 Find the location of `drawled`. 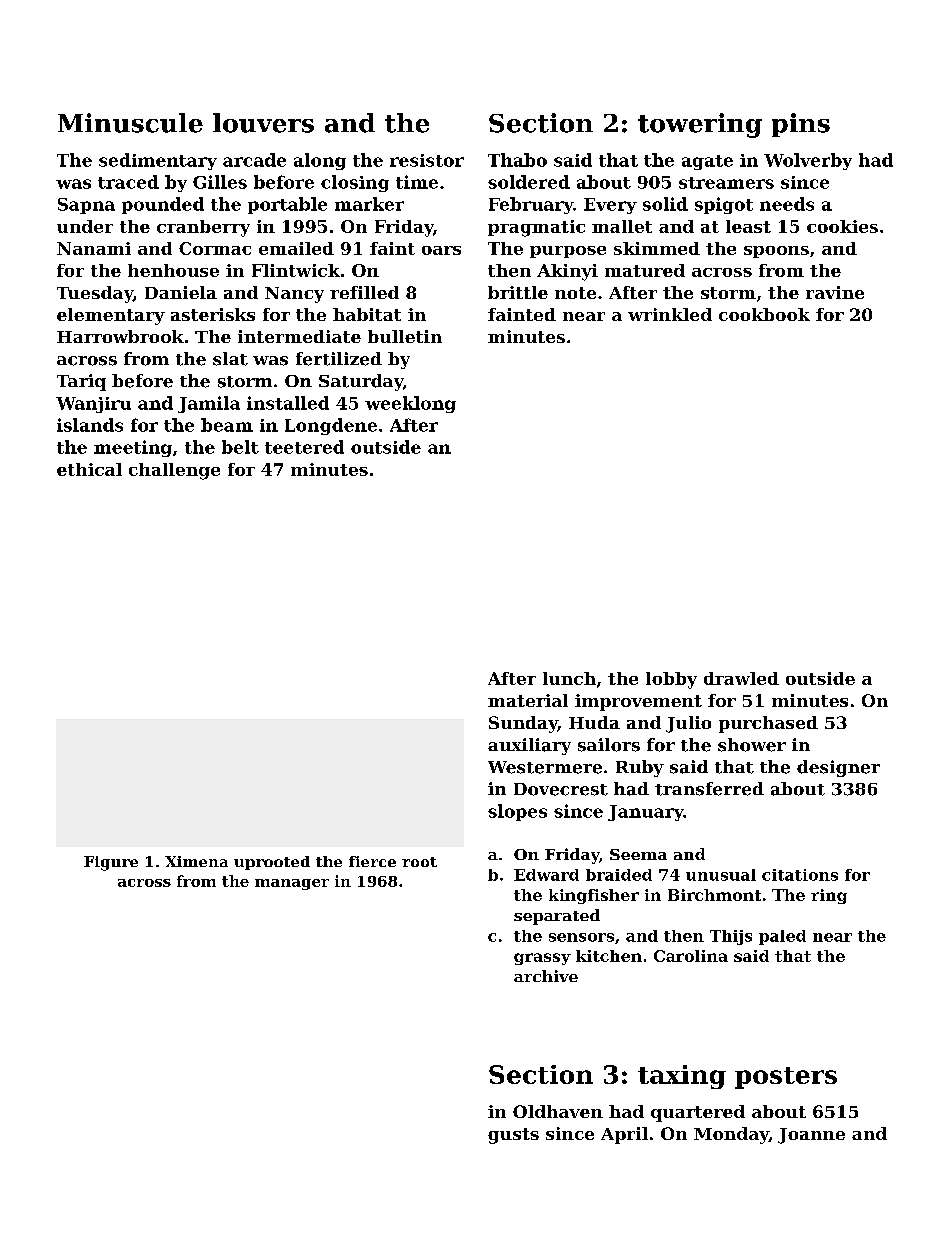

drawled is located at coordinates (741, 678).
